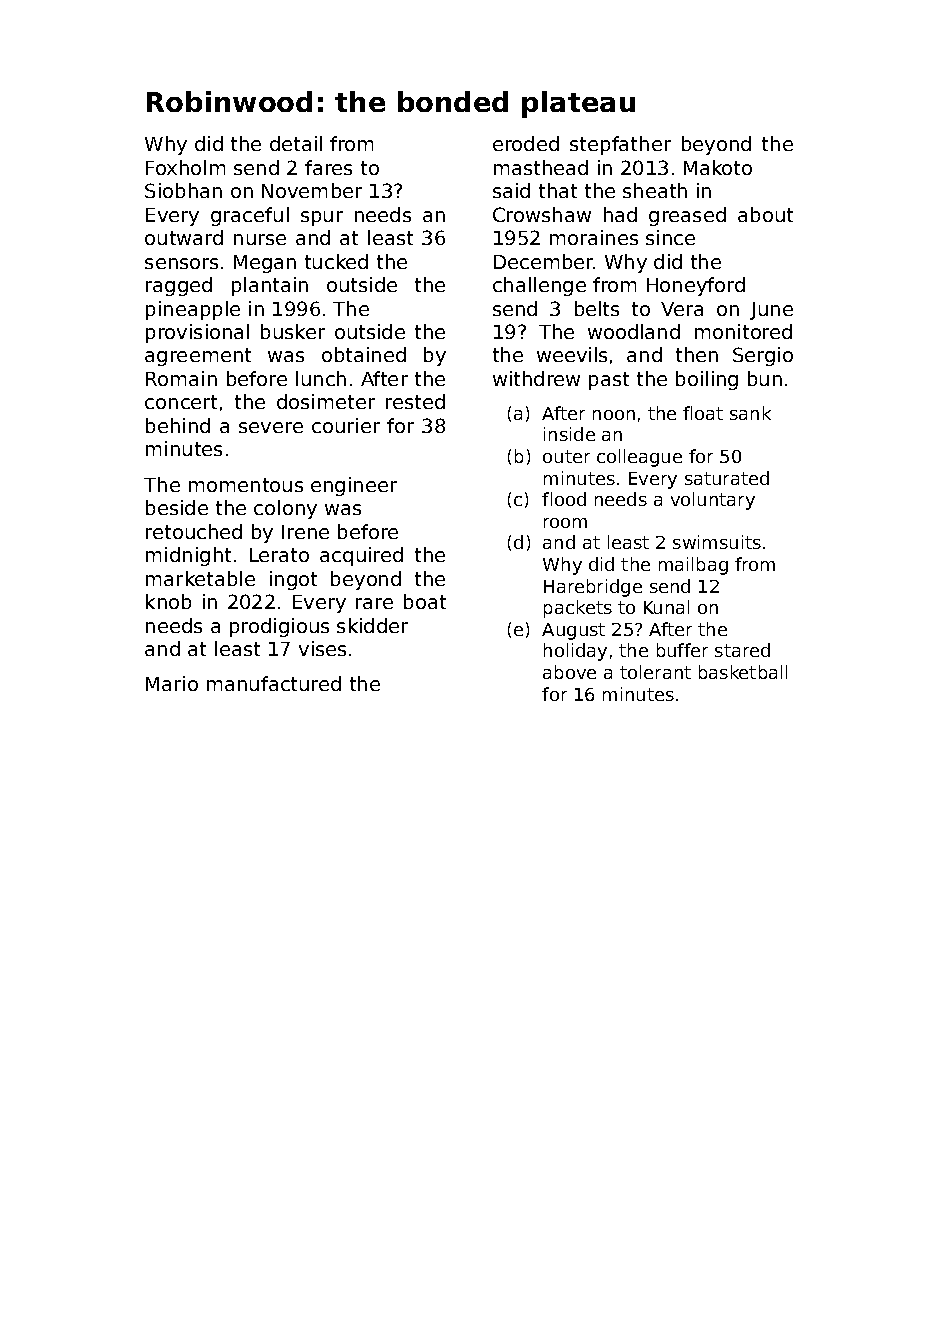  What do you see at coordinates (541, 167) in the screenshot?
I see `masthead` at bounding box center [541, 167].
